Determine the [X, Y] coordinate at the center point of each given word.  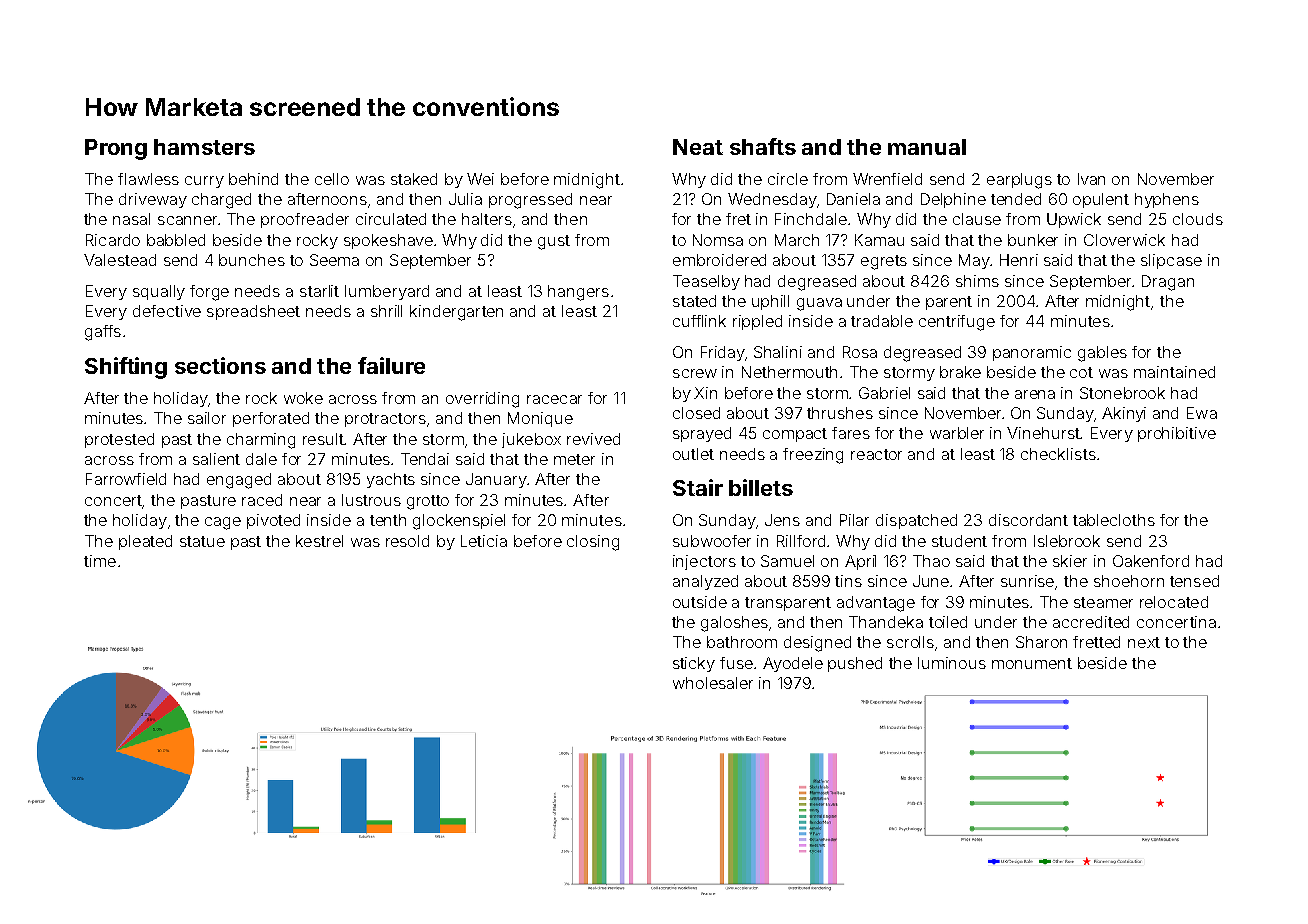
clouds [1198, 219]
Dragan [1168, 283]
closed [696, 413]
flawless [148, 179]
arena [1035, 394]
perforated [271, 419]
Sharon [1041, 642]
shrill [386, 311]
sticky [694, 664]
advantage [876, 604]
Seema [334, 260]
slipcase [1171, 261]
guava [819, 304]
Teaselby [706, 282]
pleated [145, 542]
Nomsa [718, 240]
